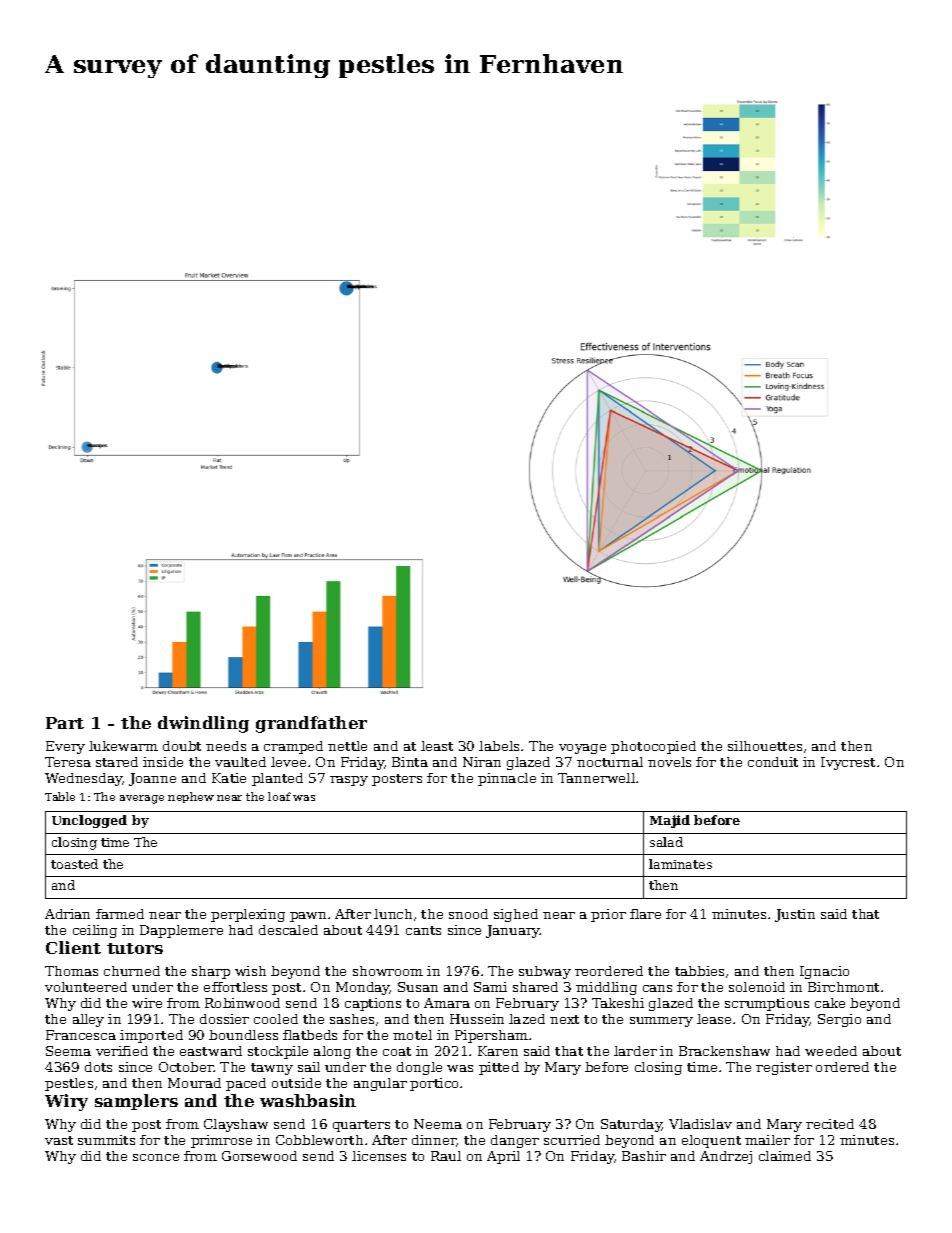  Describe the element at coordinates (380, 1084) in the document. I see `angular` at that location.
